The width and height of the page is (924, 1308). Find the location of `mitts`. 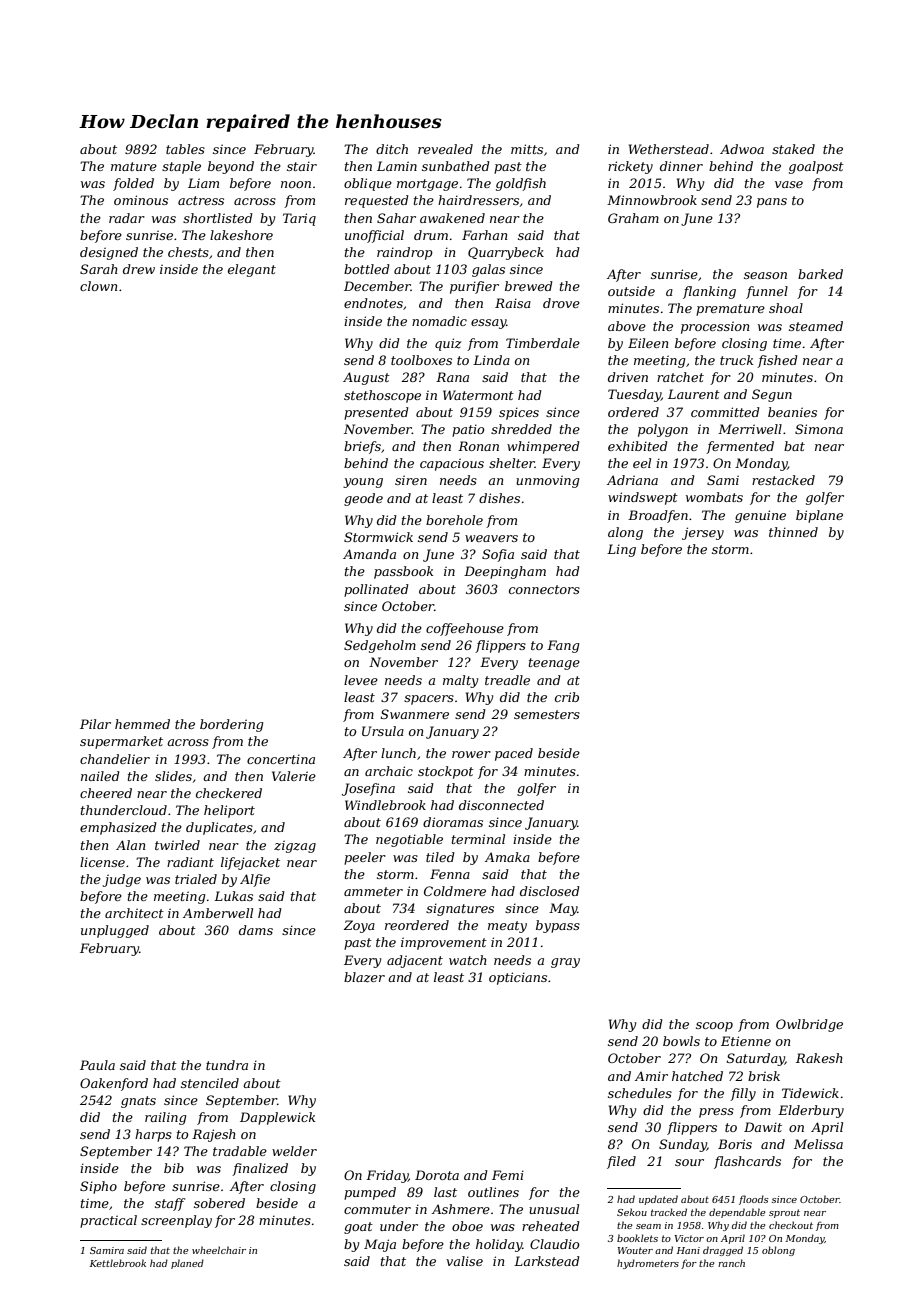

mitts is located at coordinates (527, 149).
